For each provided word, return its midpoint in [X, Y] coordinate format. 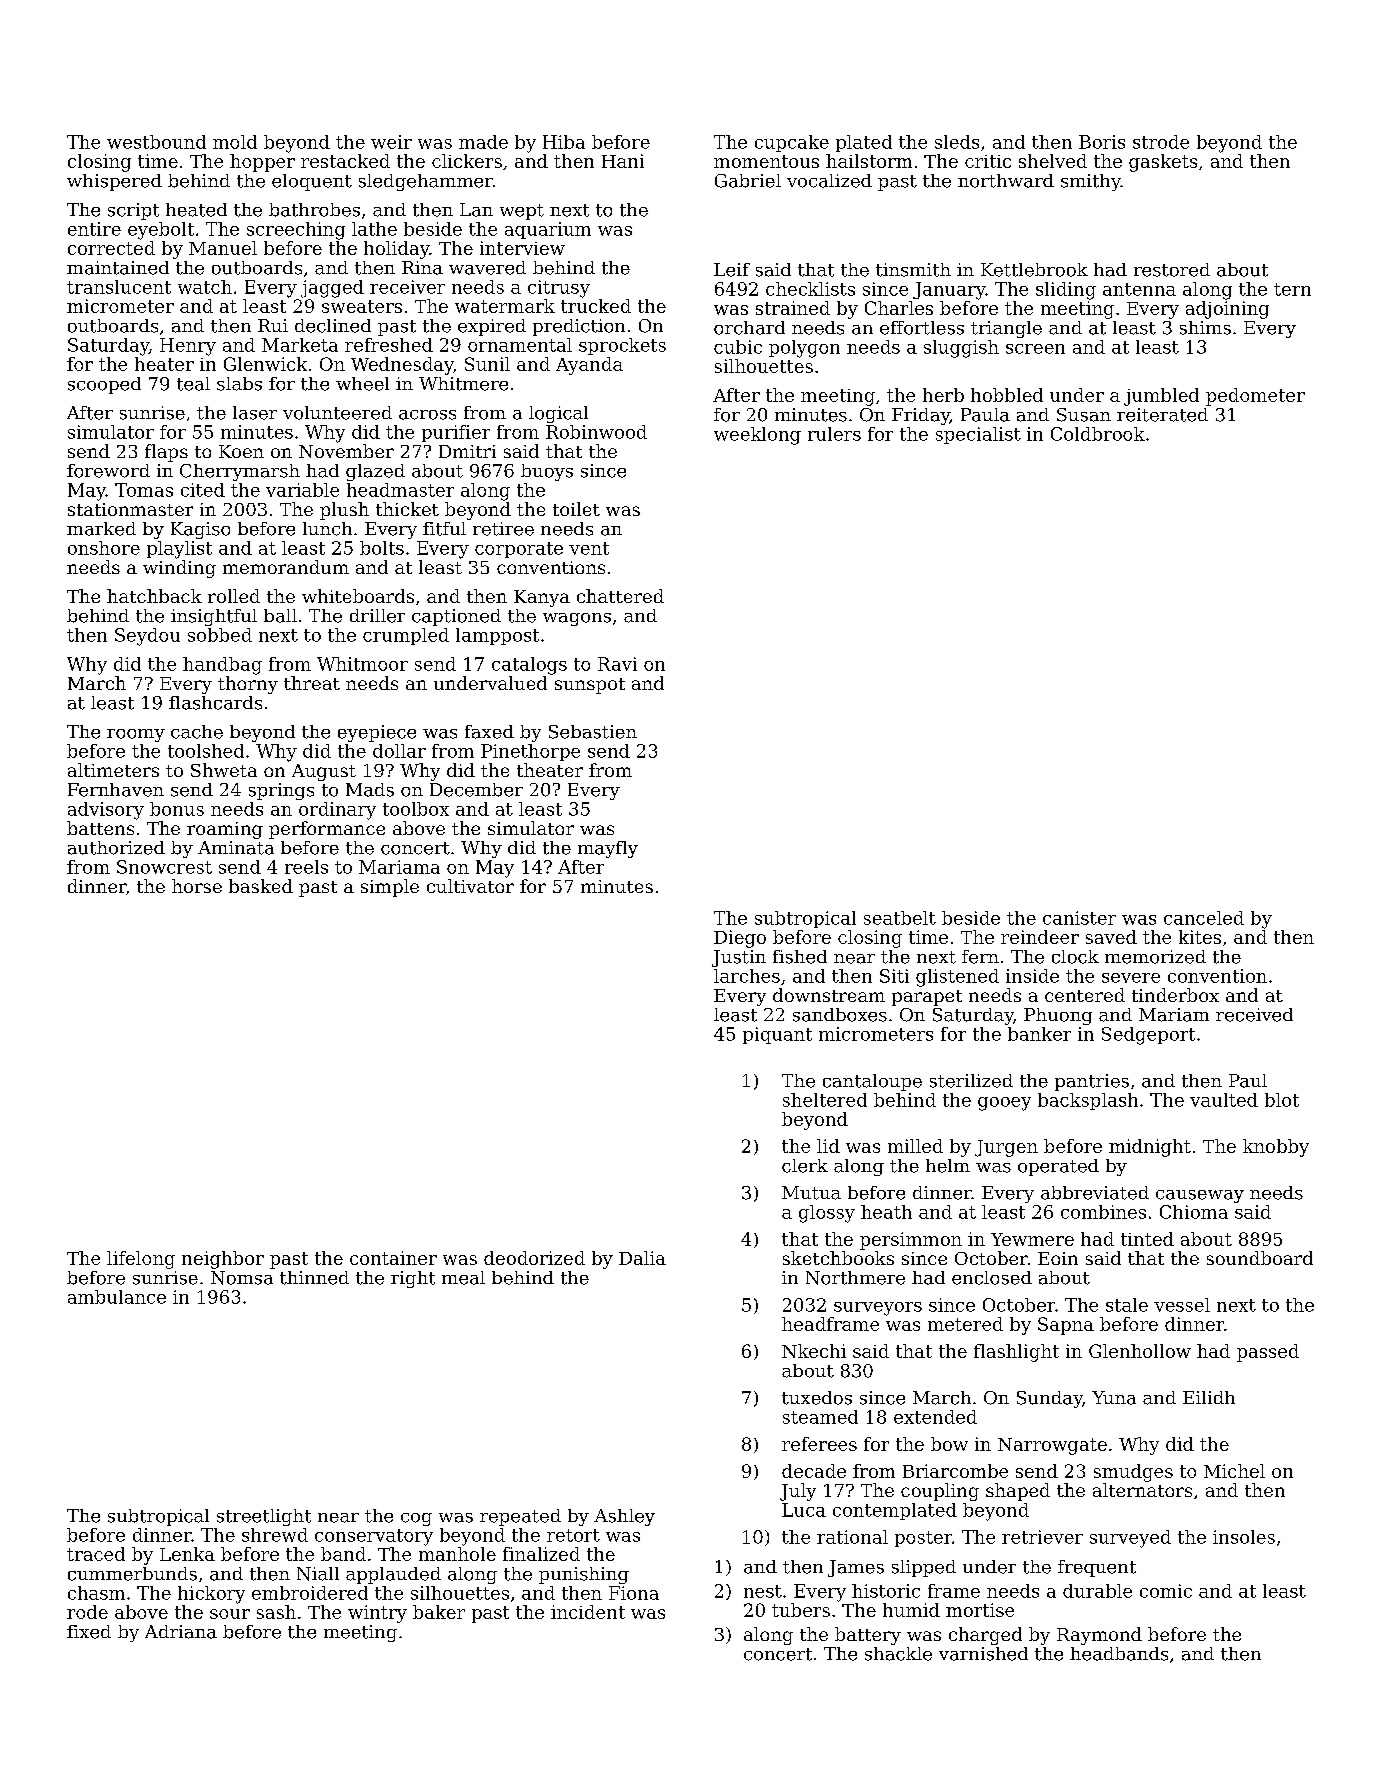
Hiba [564, 142]
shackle [898, 1654]
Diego [740, 939]
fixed [89, 1632]
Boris [1102, 142]
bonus [177, 809]
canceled [1204, 918]
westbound [156, 142]
